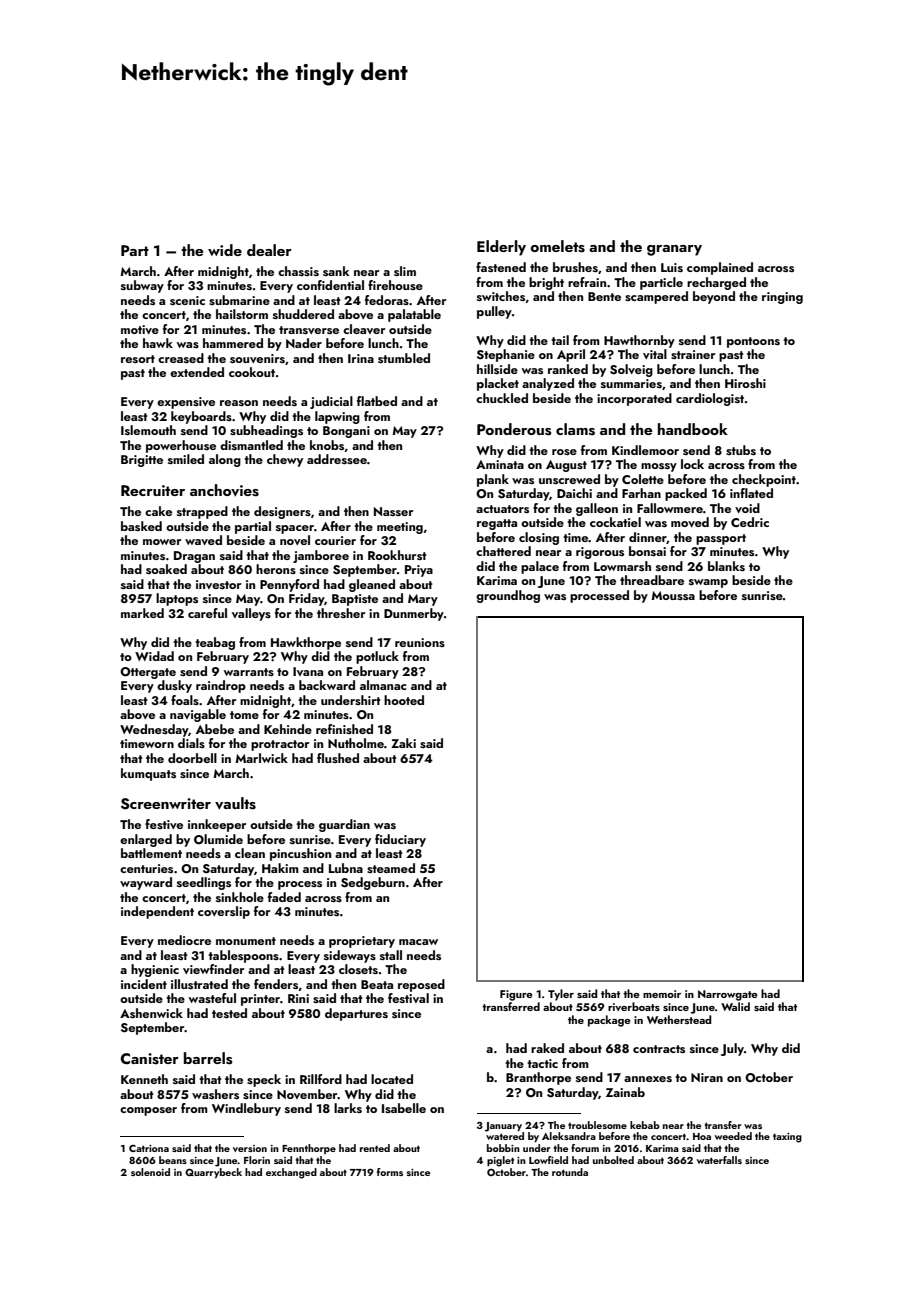 This screenshot has height=1314, width=924. What do you see at coordinates (673, 595) in the screenshot?
I see `Moussa` at bounding box center [673, 595].
